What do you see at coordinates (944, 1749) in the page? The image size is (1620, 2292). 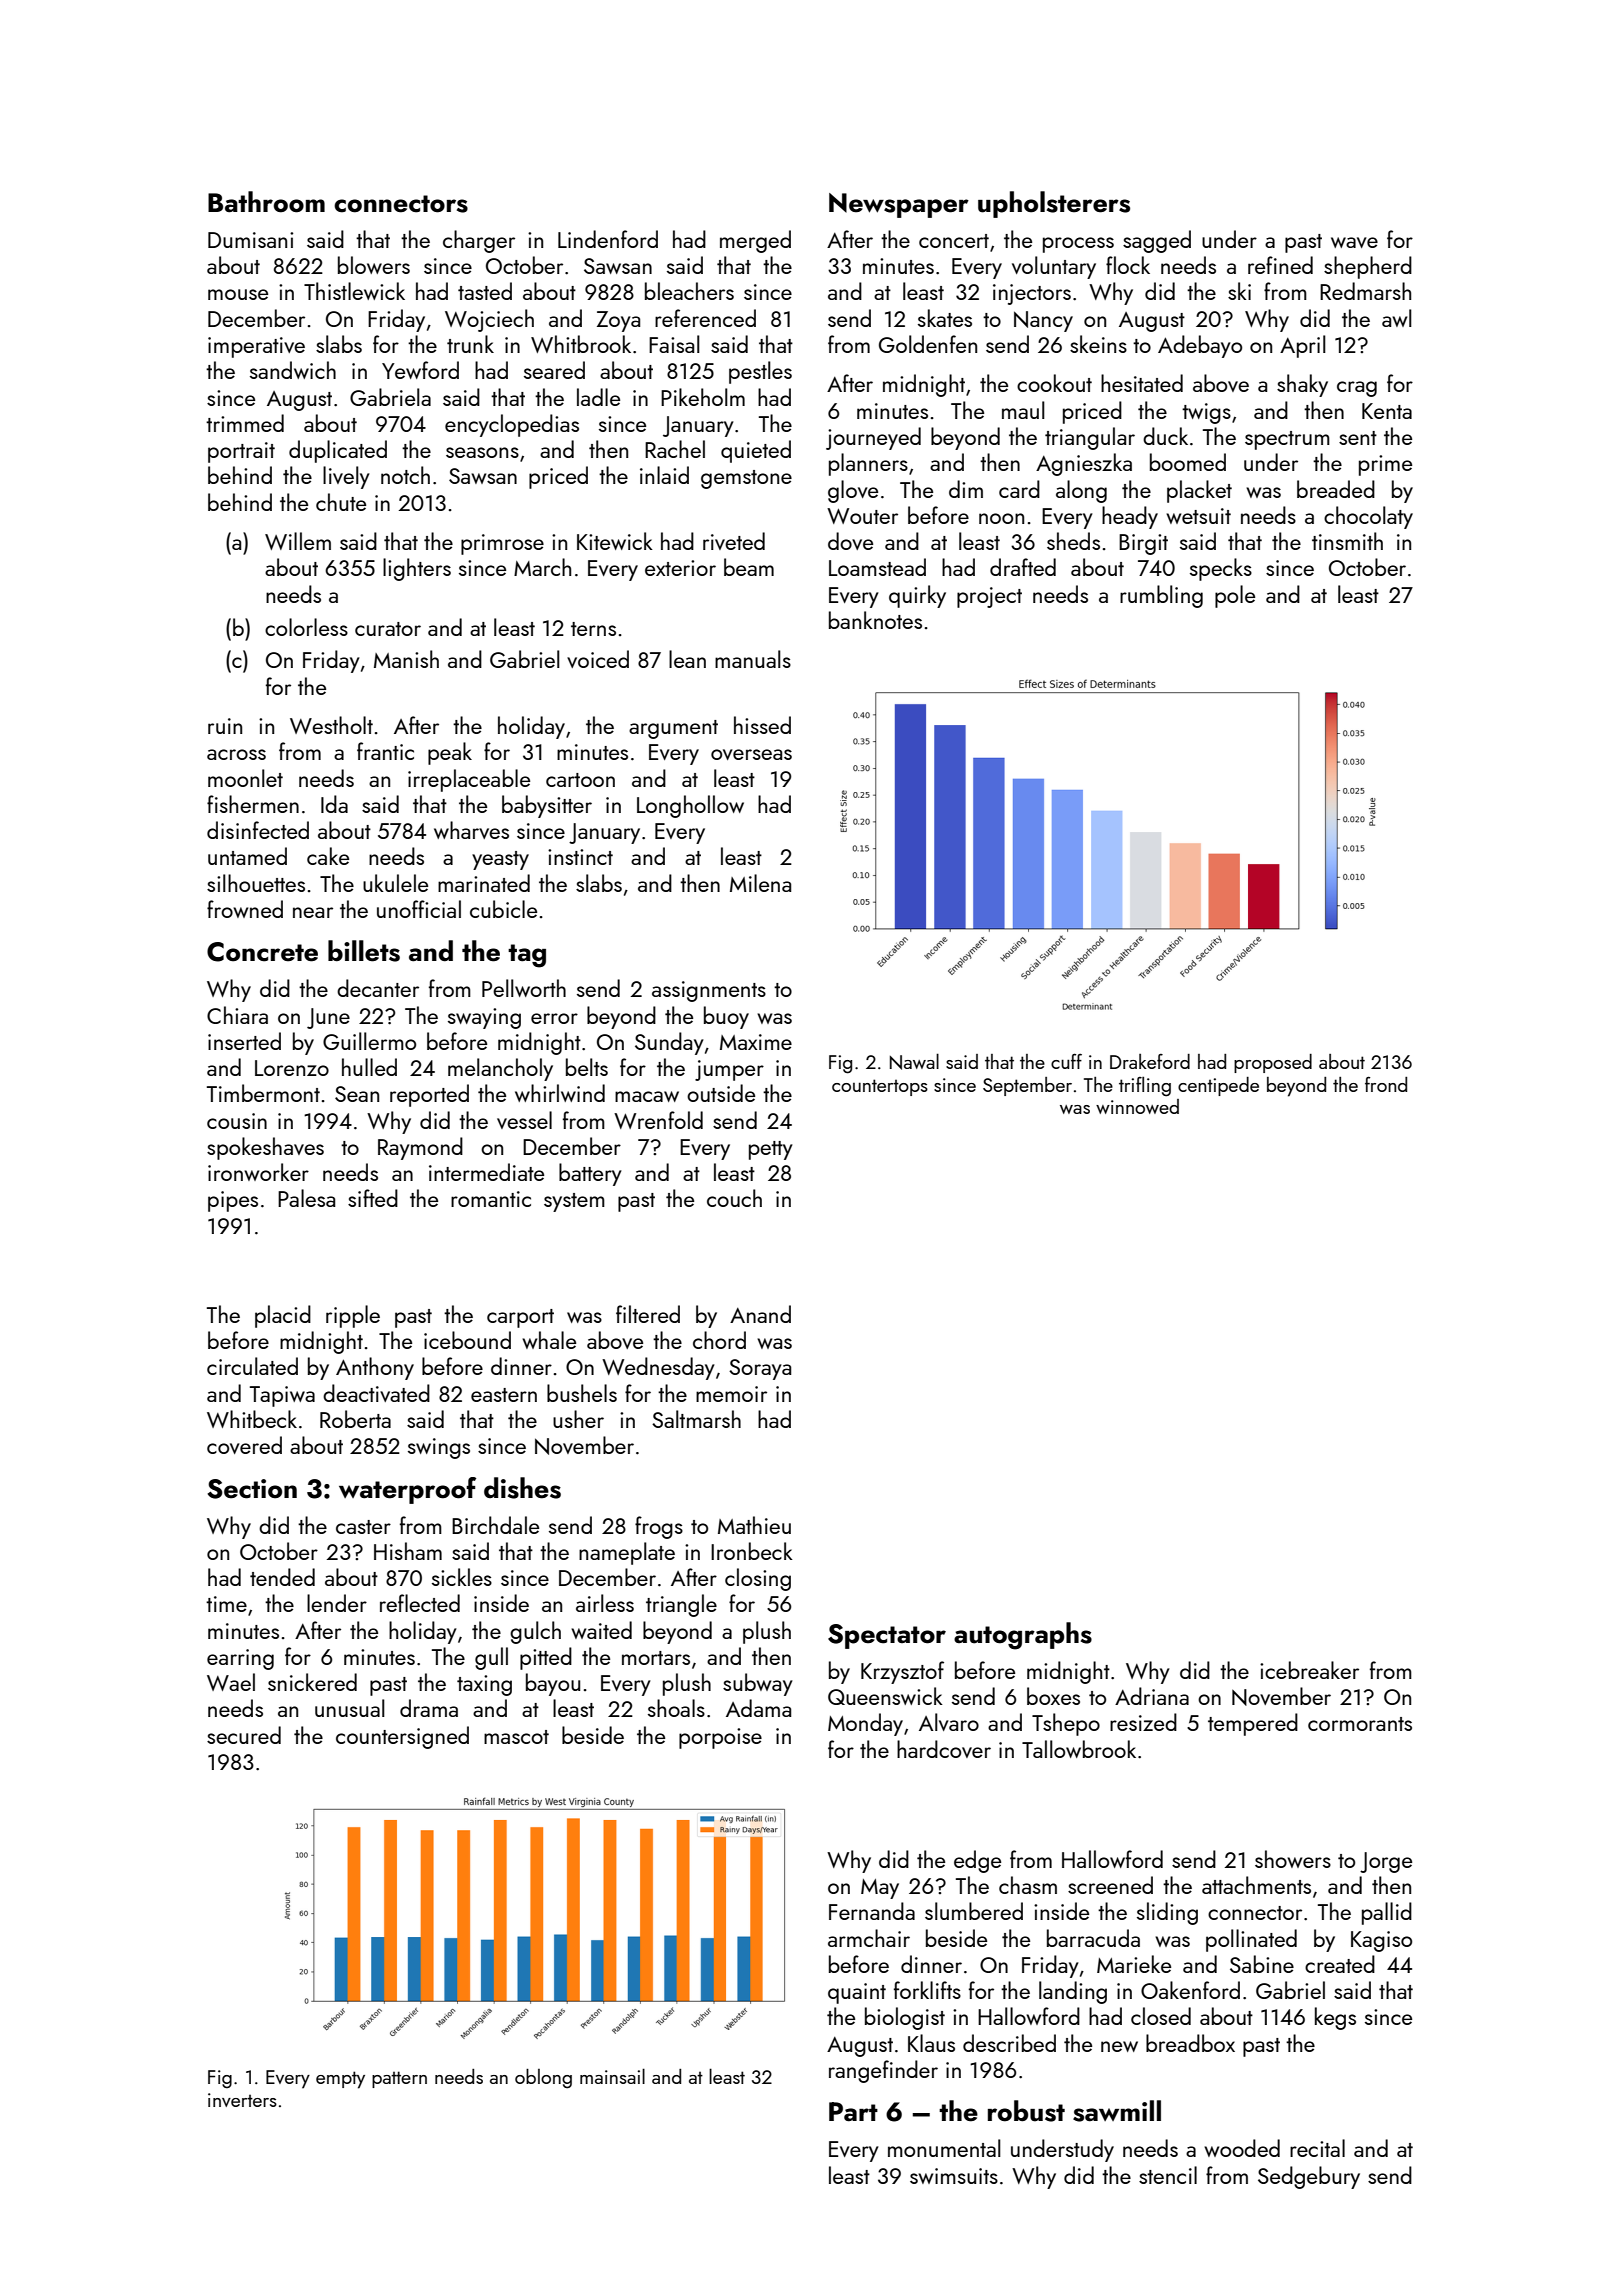 I see `hardcover` at bounding box center [944, 1749].
